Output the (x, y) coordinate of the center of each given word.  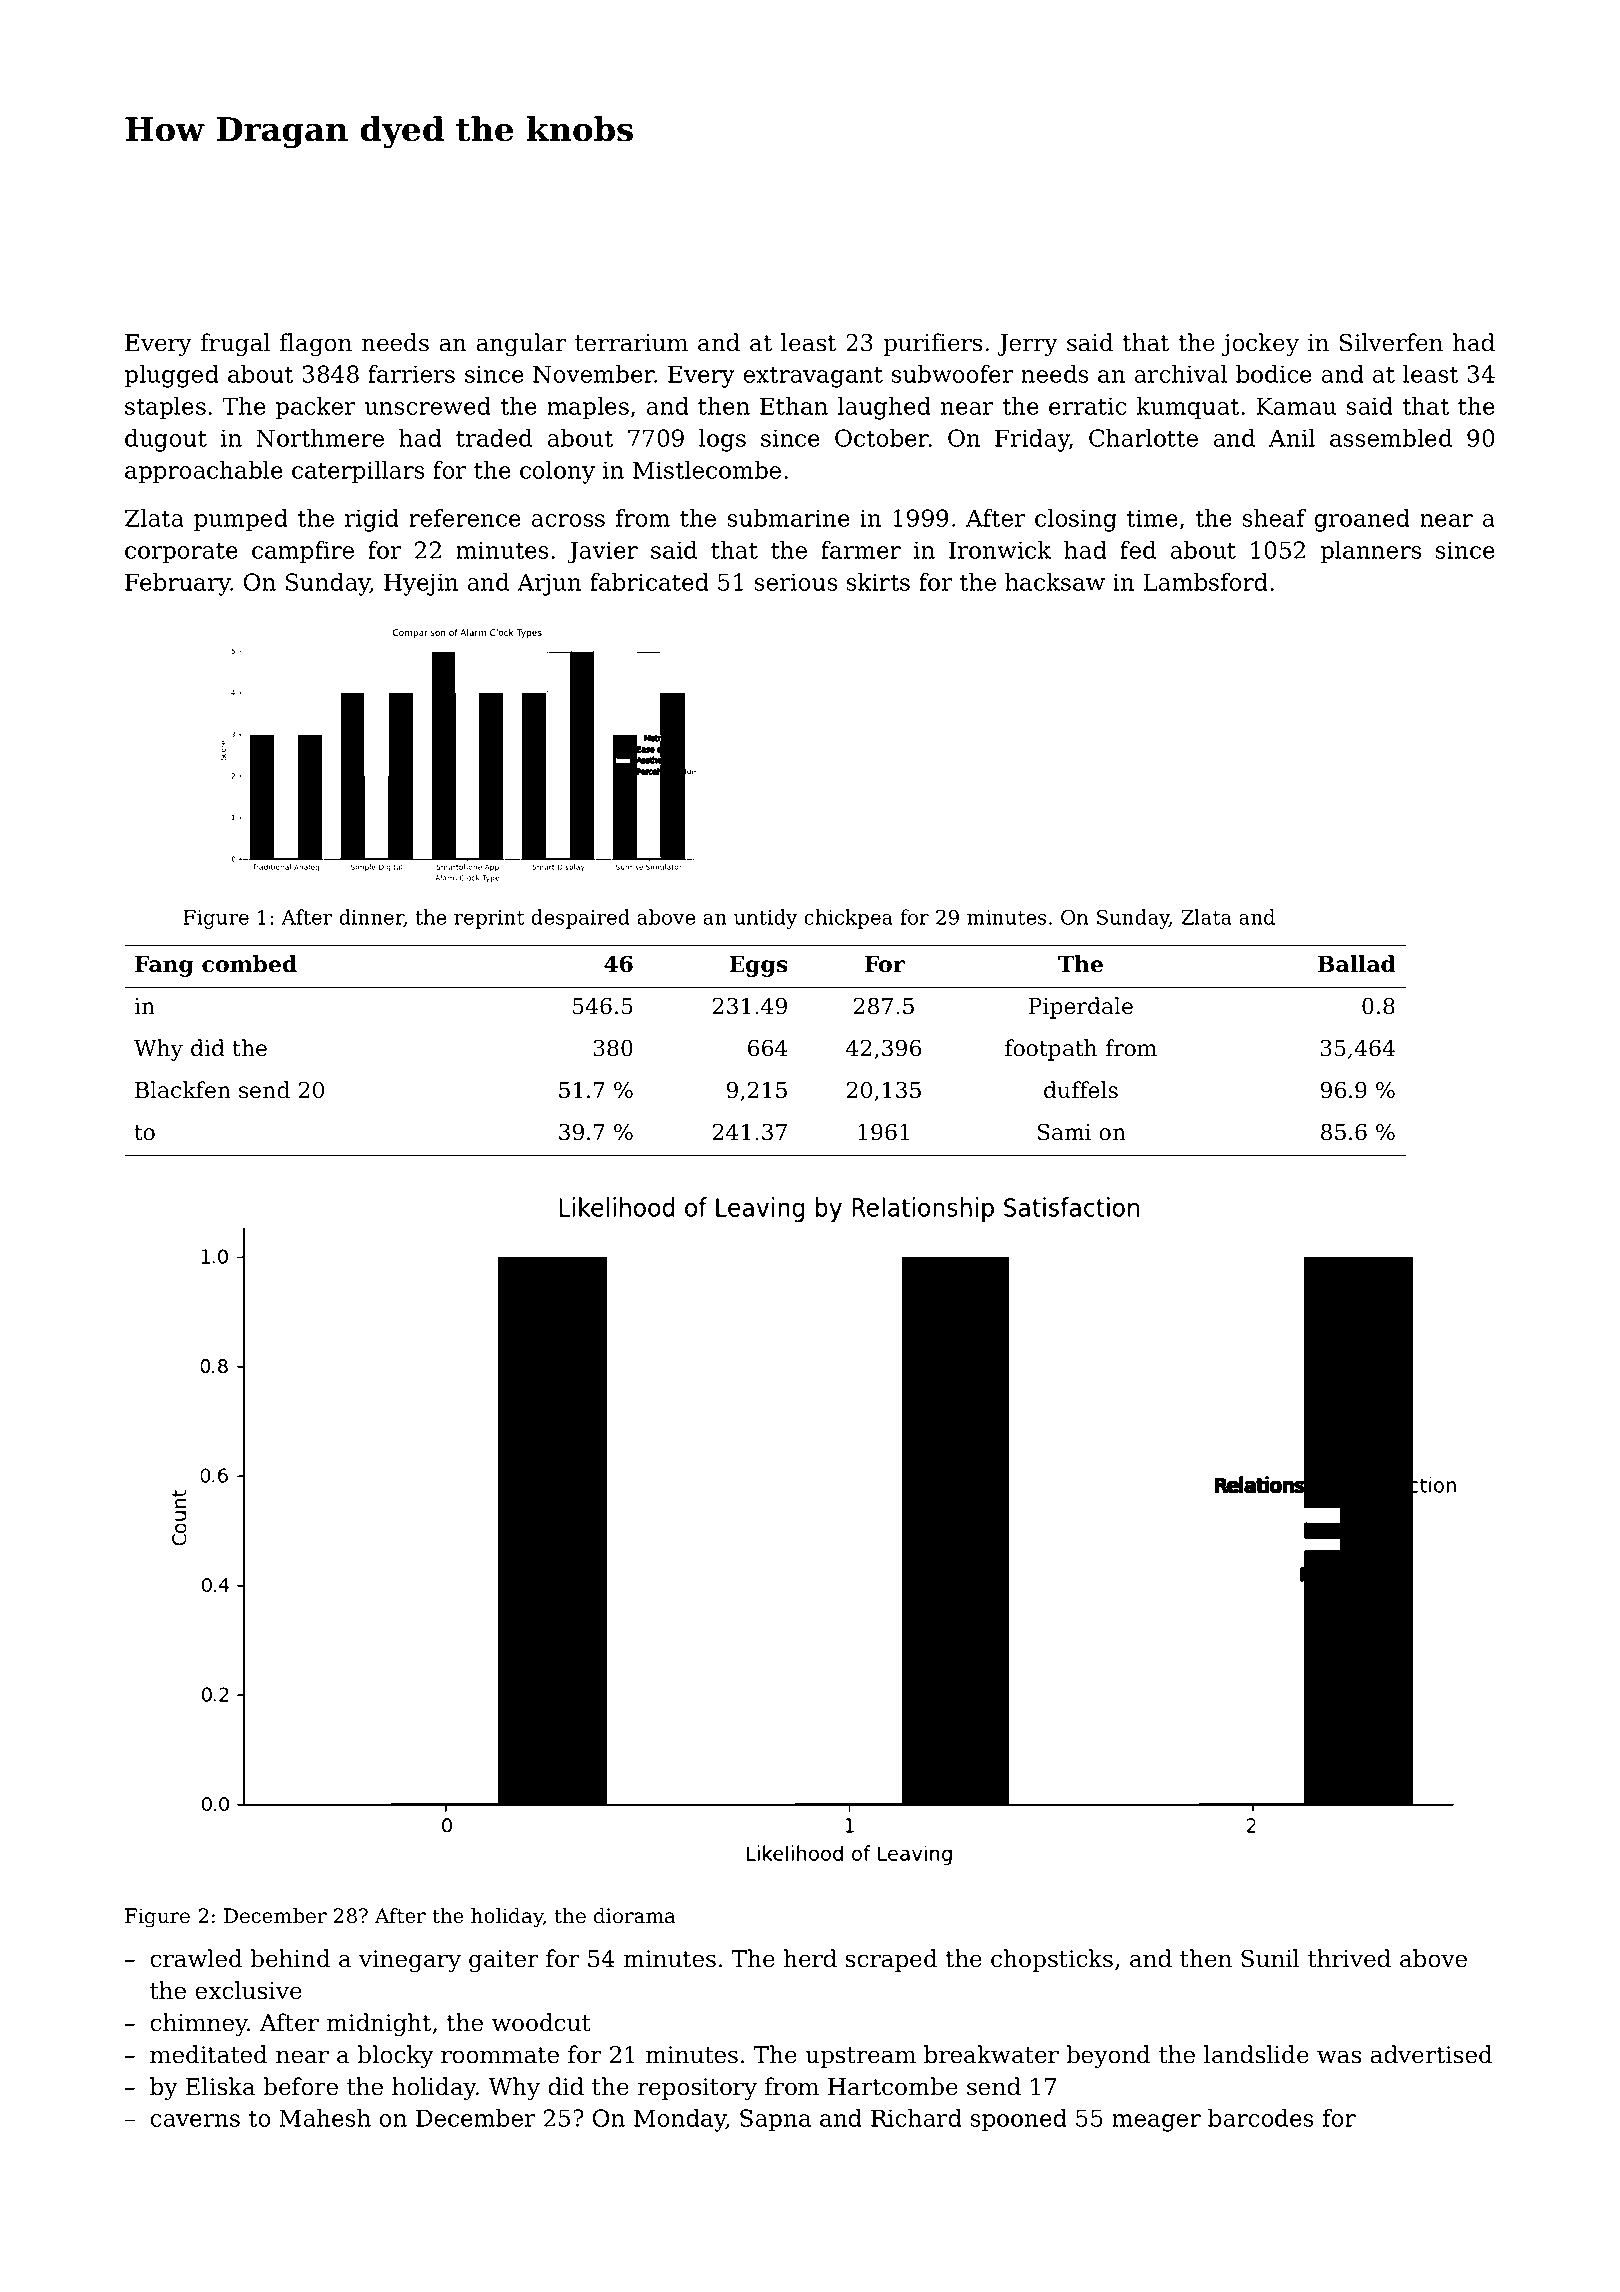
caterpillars (358, 472)
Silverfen (1391, 342)
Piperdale (1080, 1008)
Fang (164, 966)
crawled (196, 1958)
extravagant (813, 377)
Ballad (1357, 964)
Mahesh (325, 2118)
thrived (1349, 1958)
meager (1156, 2123)
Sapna (775, 2120)
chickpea (848, 919)
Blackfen (183, 1090)
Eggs (758, 966)
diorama (635, 1916)
